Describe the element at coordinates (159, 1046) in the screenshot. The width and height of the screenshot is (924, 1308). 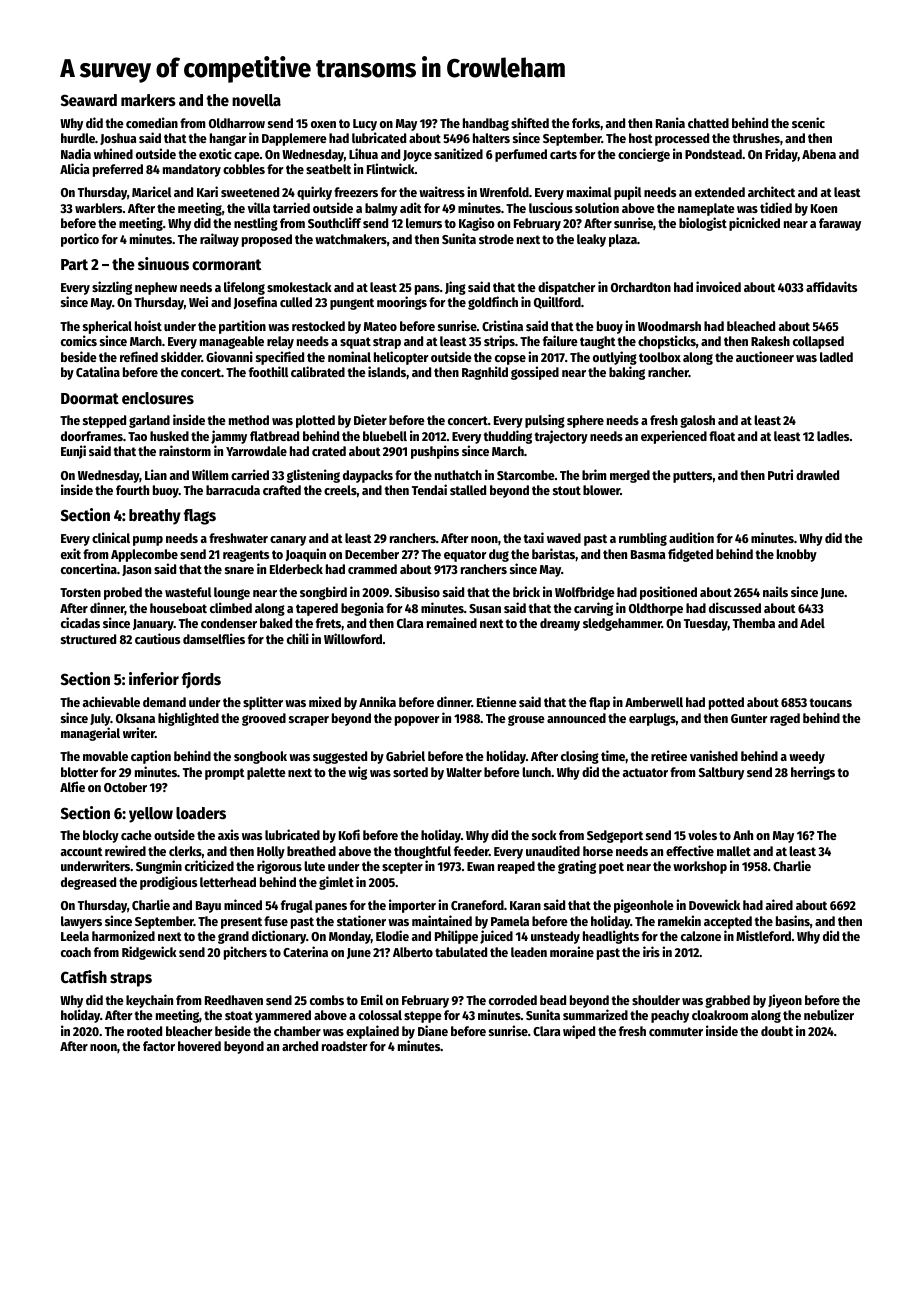
I see `factor` at that location.
